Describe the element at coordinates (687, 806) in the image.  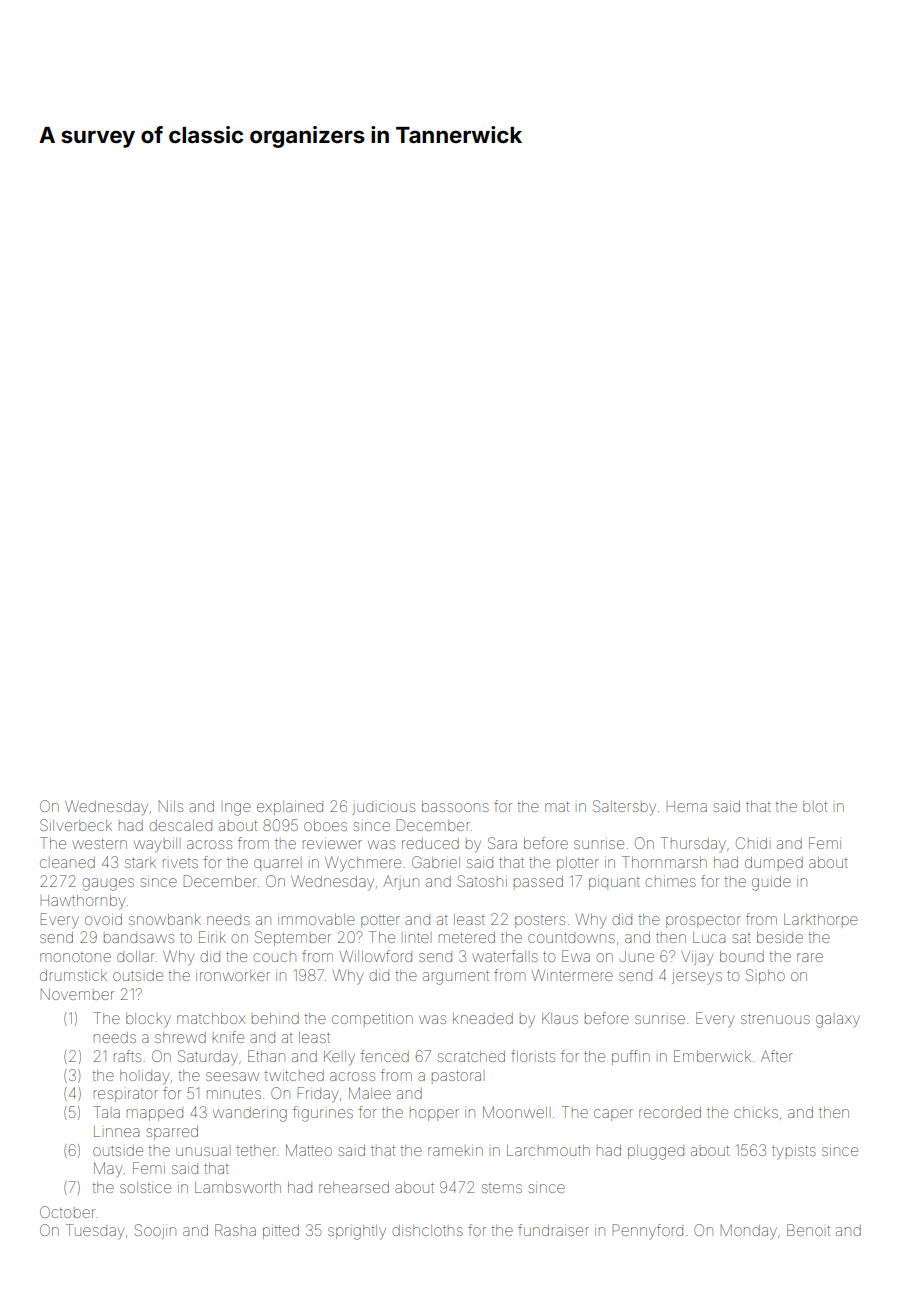
I see `Hema` at that location.
